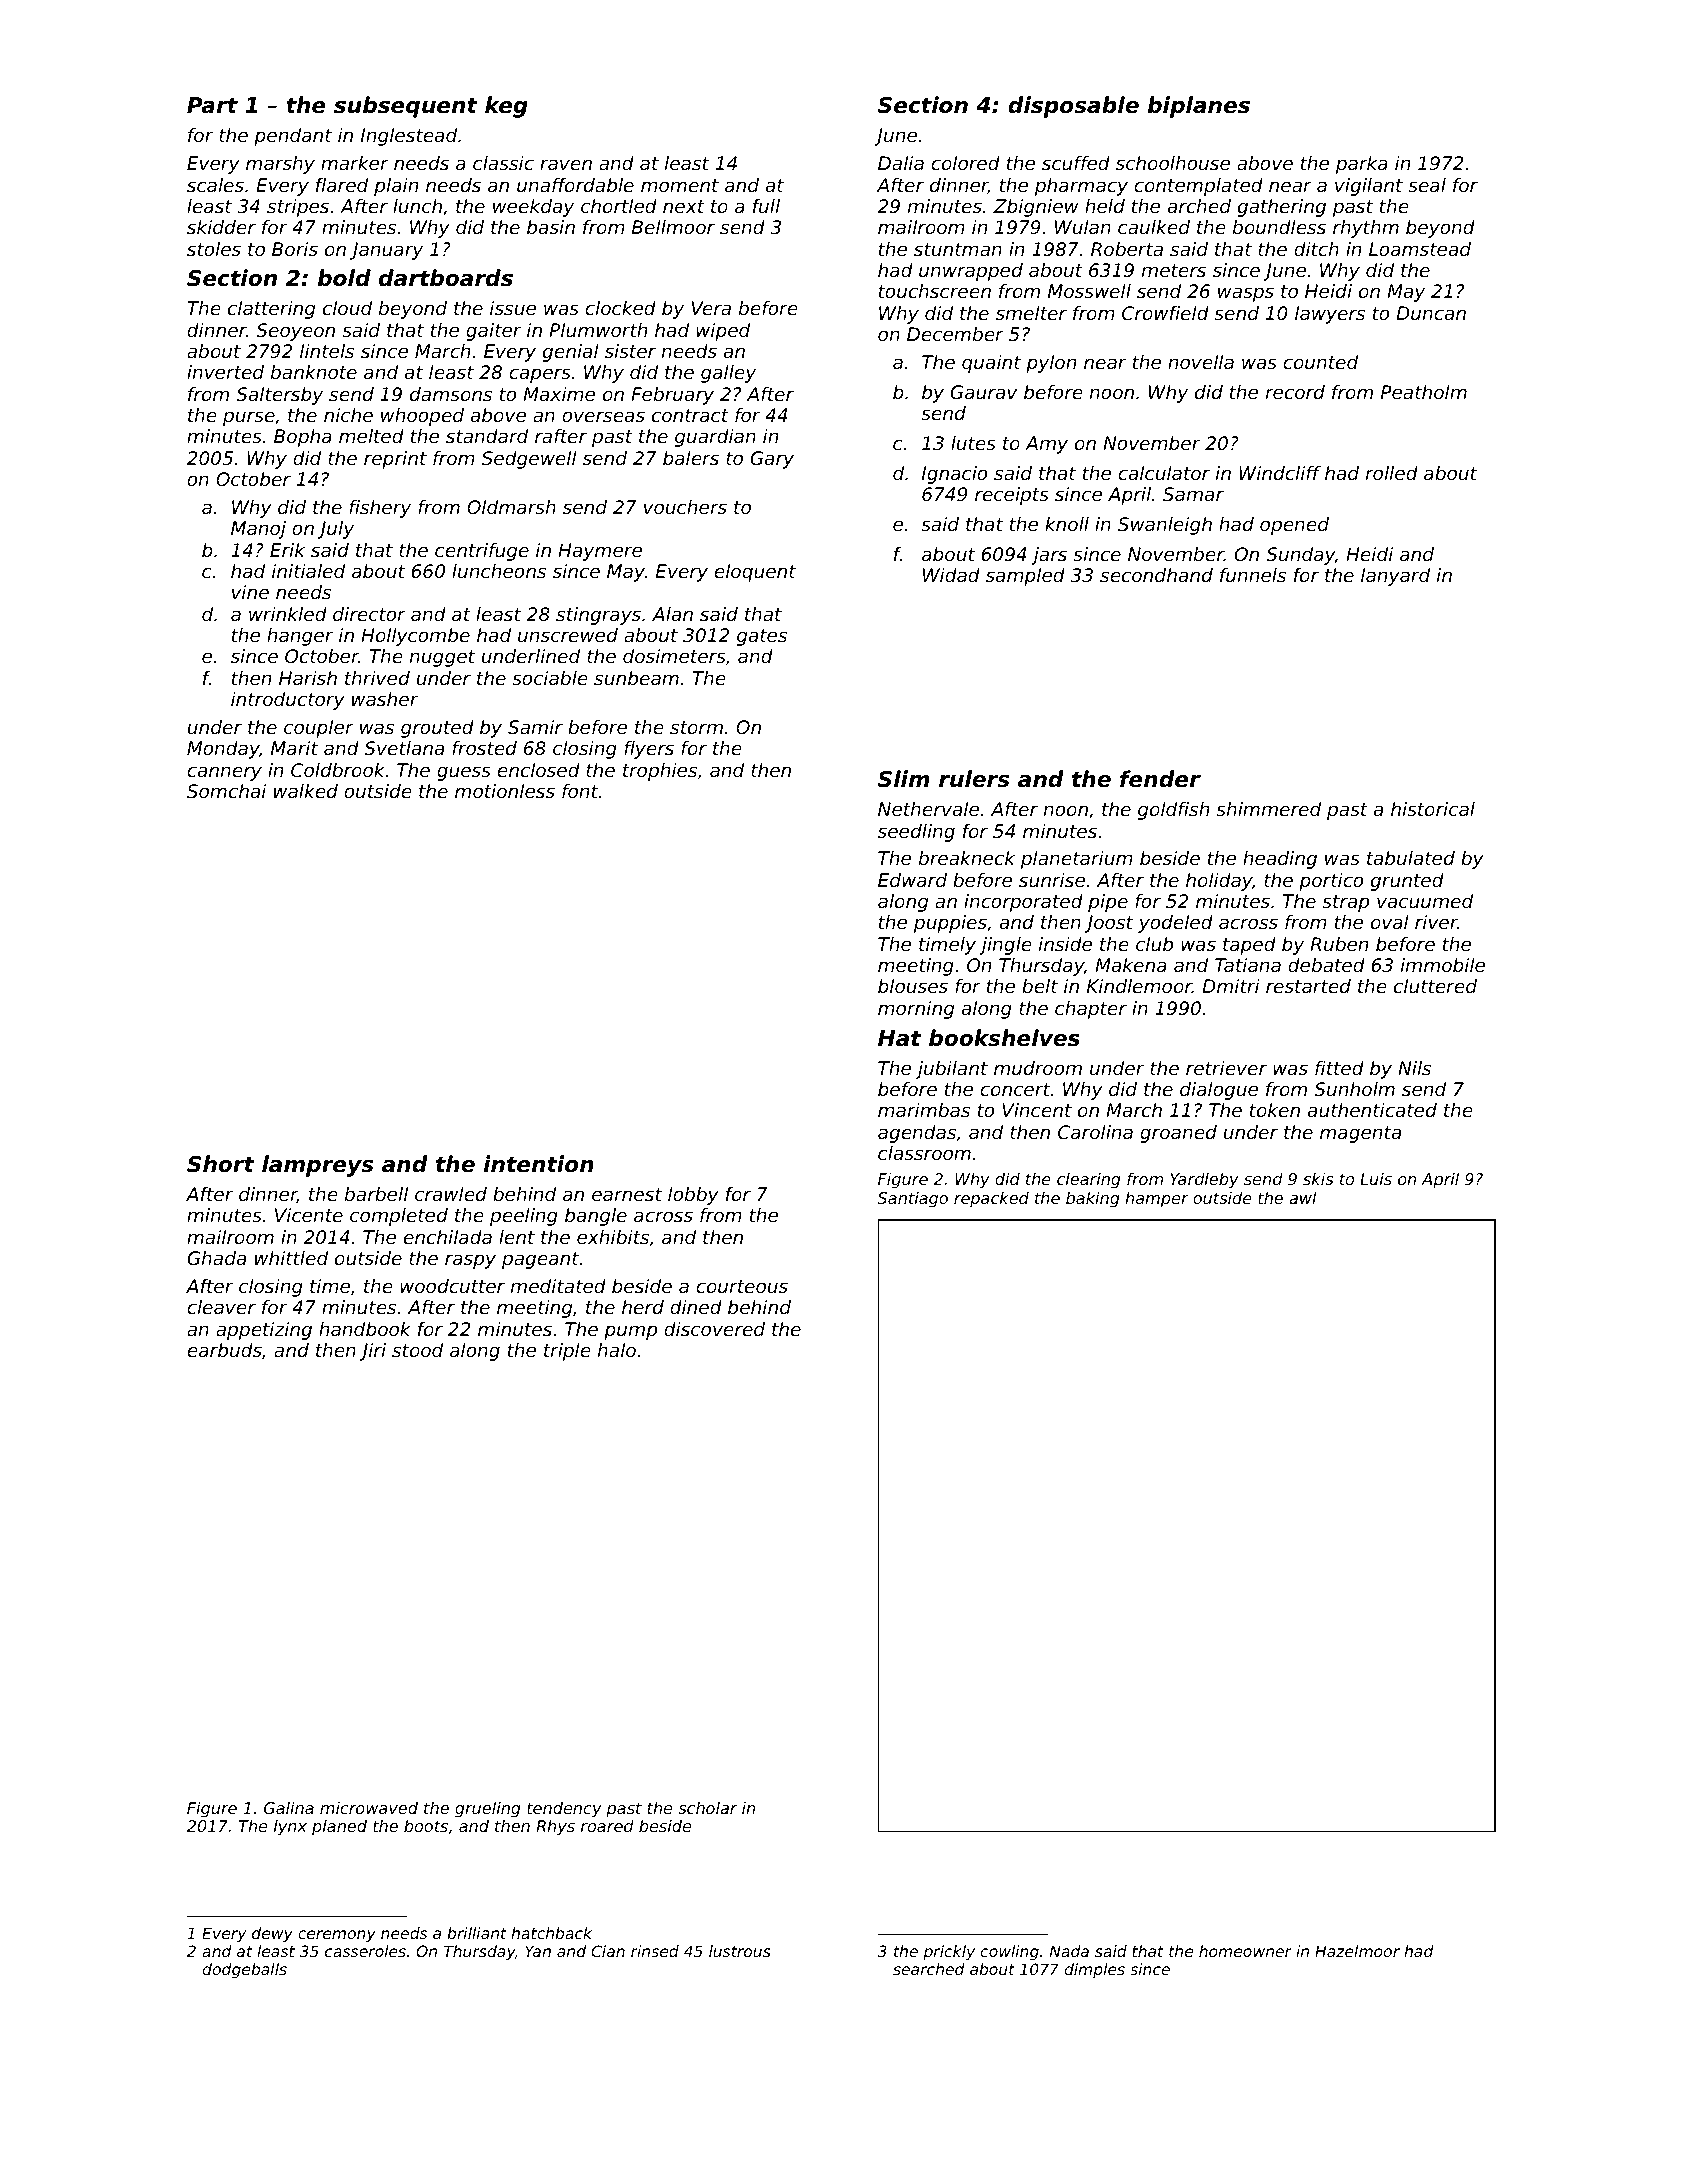 This page has width=1683, height=2178. What do you see at coordinates (487, 1809) in the page?
I see `grueling` at bounding box center [487, 1809].
